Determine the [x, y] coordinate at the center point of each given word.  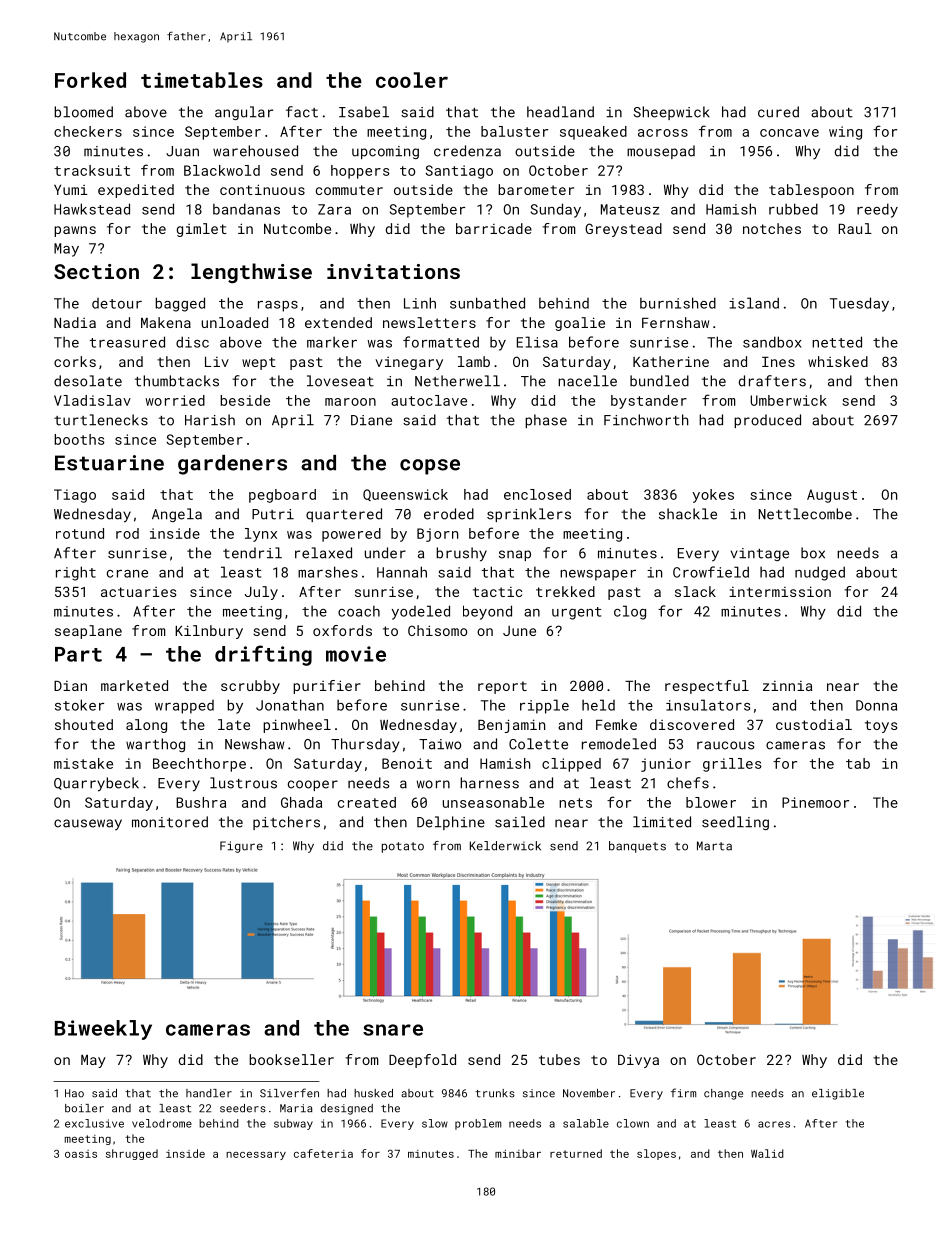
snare [393, 1030]
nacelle [587, 381]
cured [778, 112]
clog [630, 612]
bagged [180, 304]
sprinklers [529, 515]
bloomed [83, 112]
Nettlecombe [805, 514]
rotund [80, 533]
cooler [412, 80]
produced [767, 421]
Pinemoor [815, 802]
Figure [241, 847]
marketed [134, 685]
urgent [576, 613]
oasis [81, 1154]
